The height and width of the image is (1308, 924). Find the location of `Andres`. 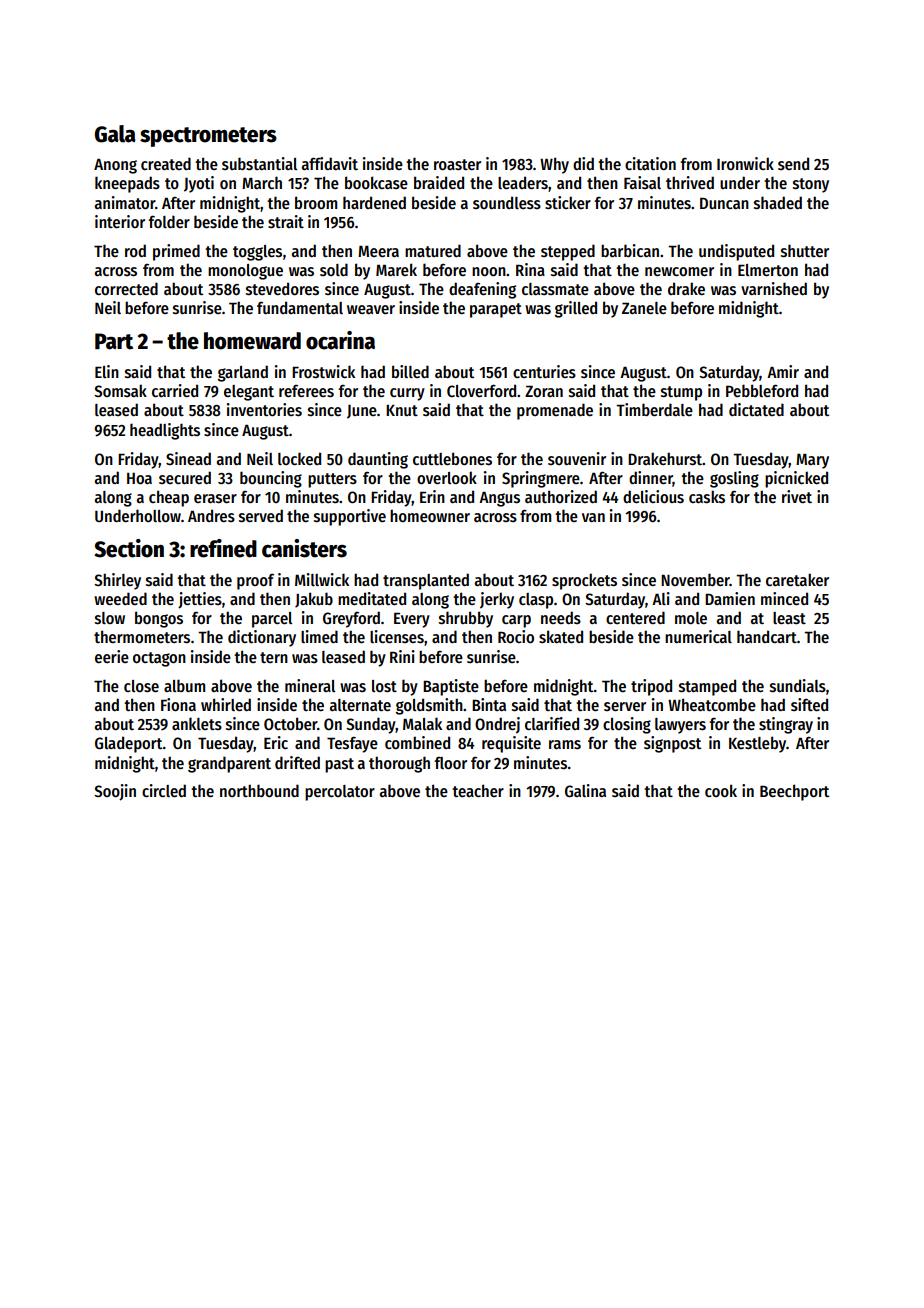

Andres is located at coordinates (211, 515).
